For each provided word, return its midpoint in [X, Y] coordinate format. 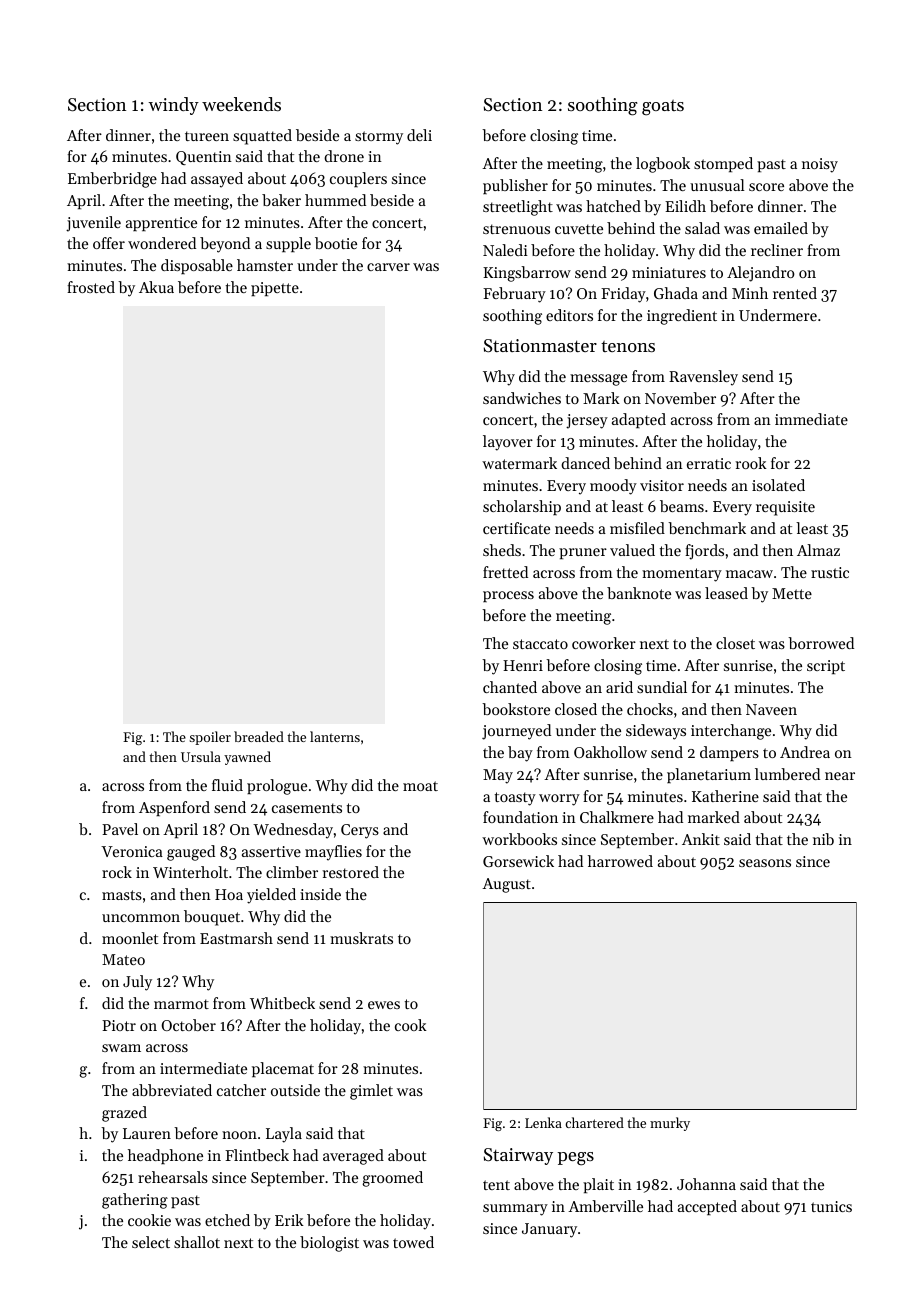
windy [174, 106]
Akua [156, 287]
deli [419, 135]
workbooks [519, 839]
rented [795, 293]
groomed [392, 1179]
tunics [831, 1206]
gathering [135, 1201]
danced [585, 463]
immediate [811, 419]
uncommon [141, 918]
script [826, 667]
